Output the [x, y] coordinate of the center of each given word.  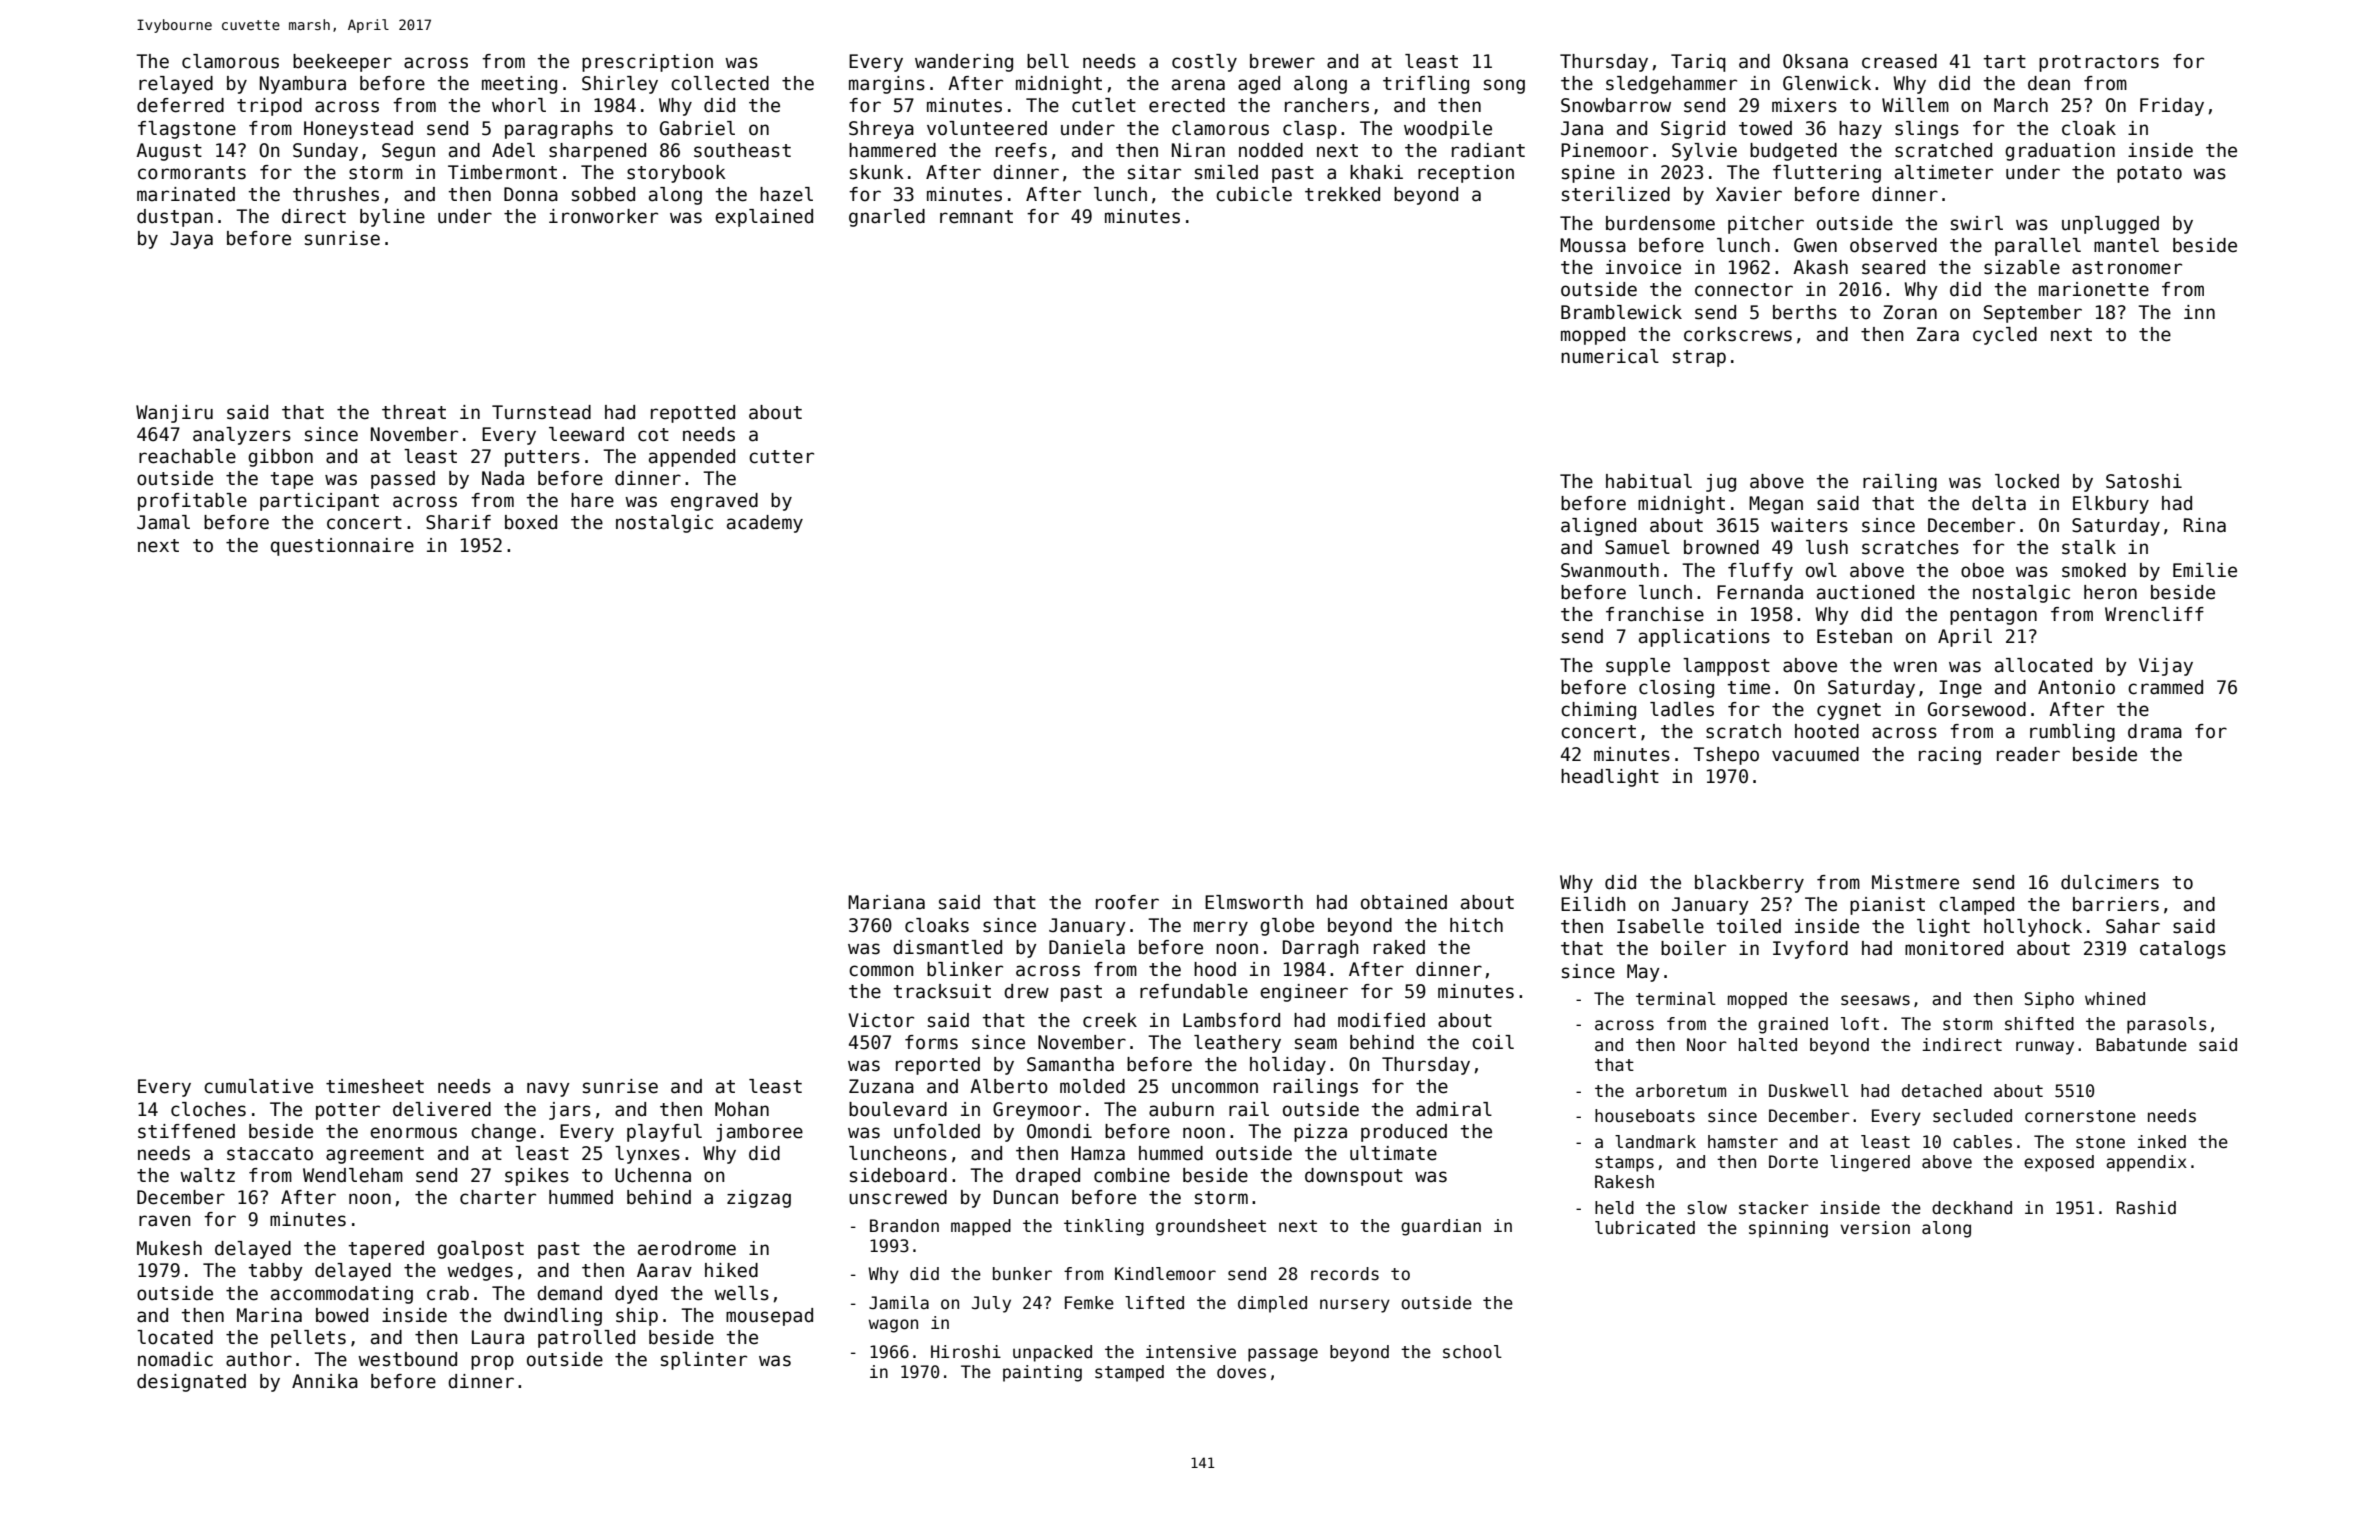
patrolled [586, 1339]
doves [1241, 1372]
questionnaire [342, 547]
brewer [1282, 61]
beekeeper [342, 63]
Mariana [886, 902]
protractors [2099, 63]
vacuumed [1815, 754]
